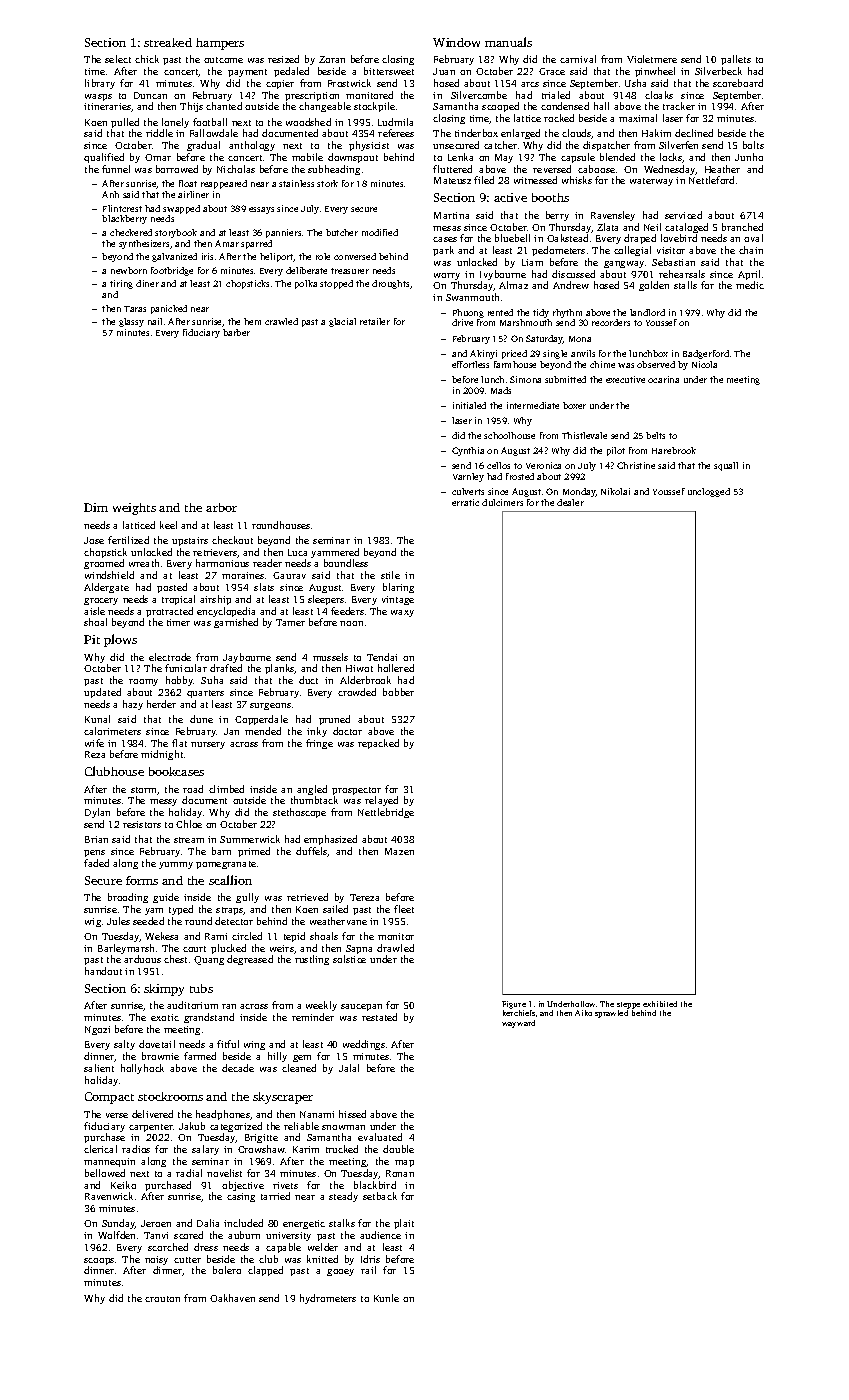  What do you see at coordinates (577, 180) in the image?
I see `whisks` at bounding box center [577, 180].
